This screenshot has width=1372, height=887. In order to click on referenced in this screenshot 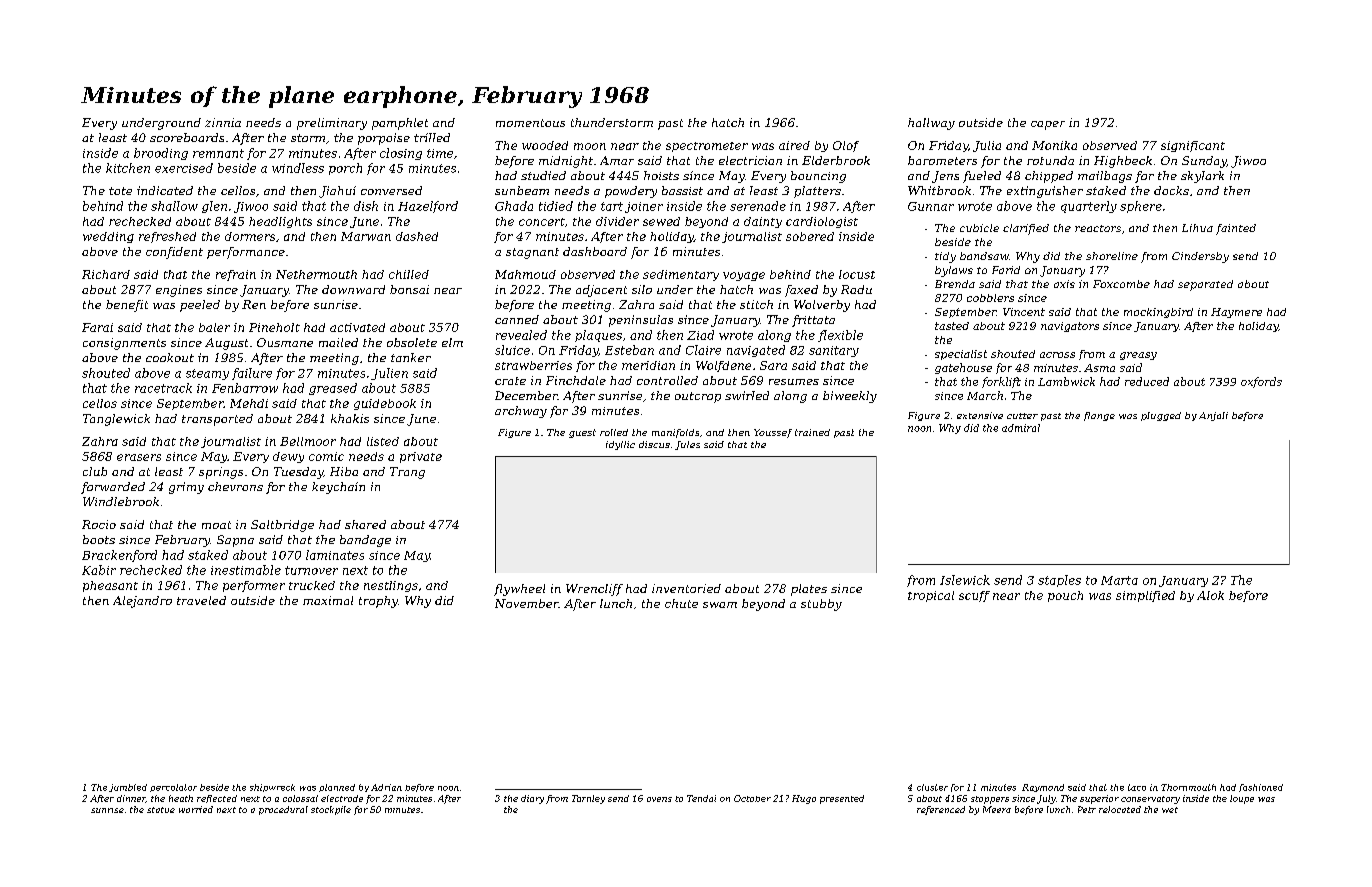, I will do `click(941, 810)`.
